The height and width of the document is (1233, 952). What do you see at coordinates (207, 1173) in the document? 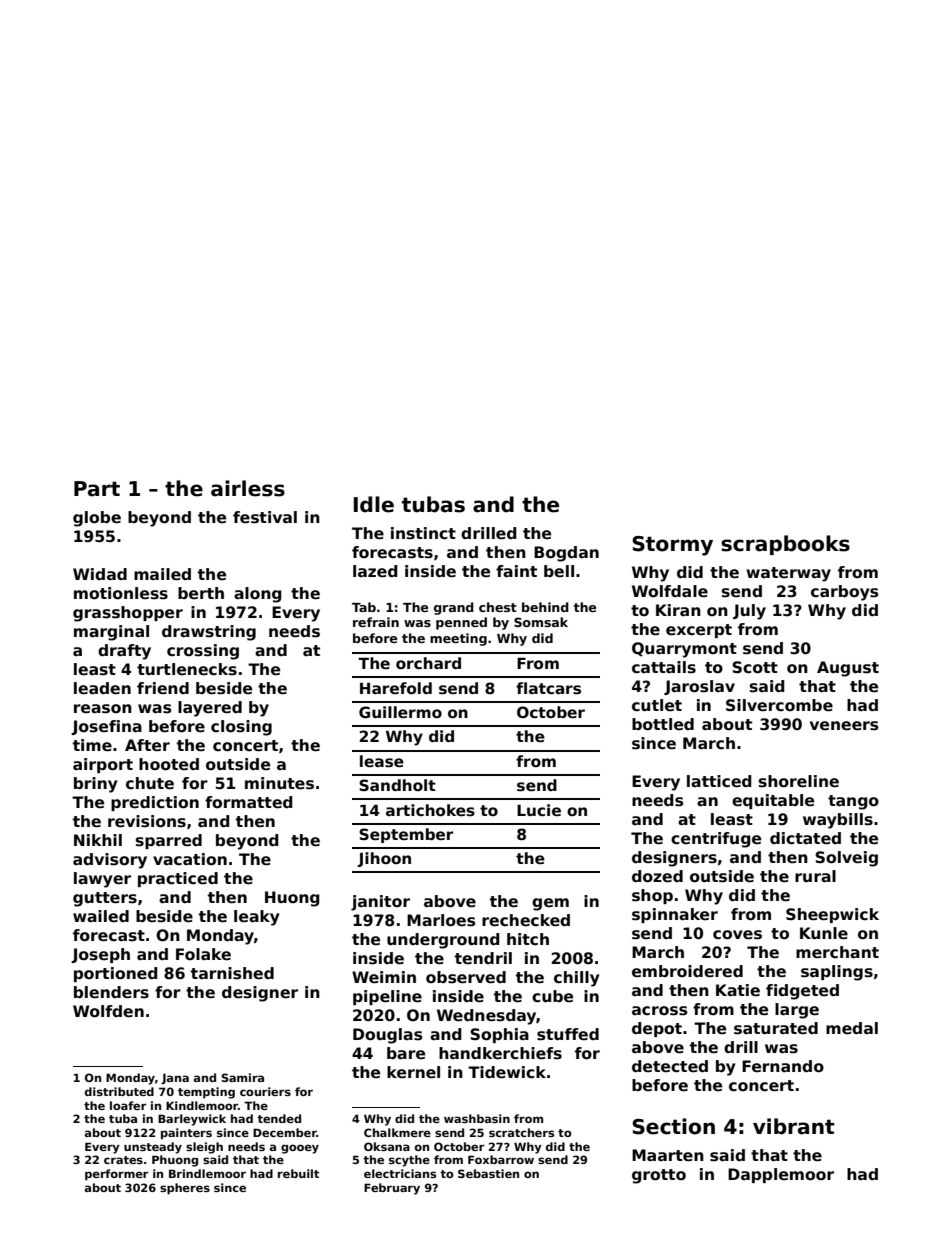
I see `Brindlemoor` at bounding box center [207, 1173].
